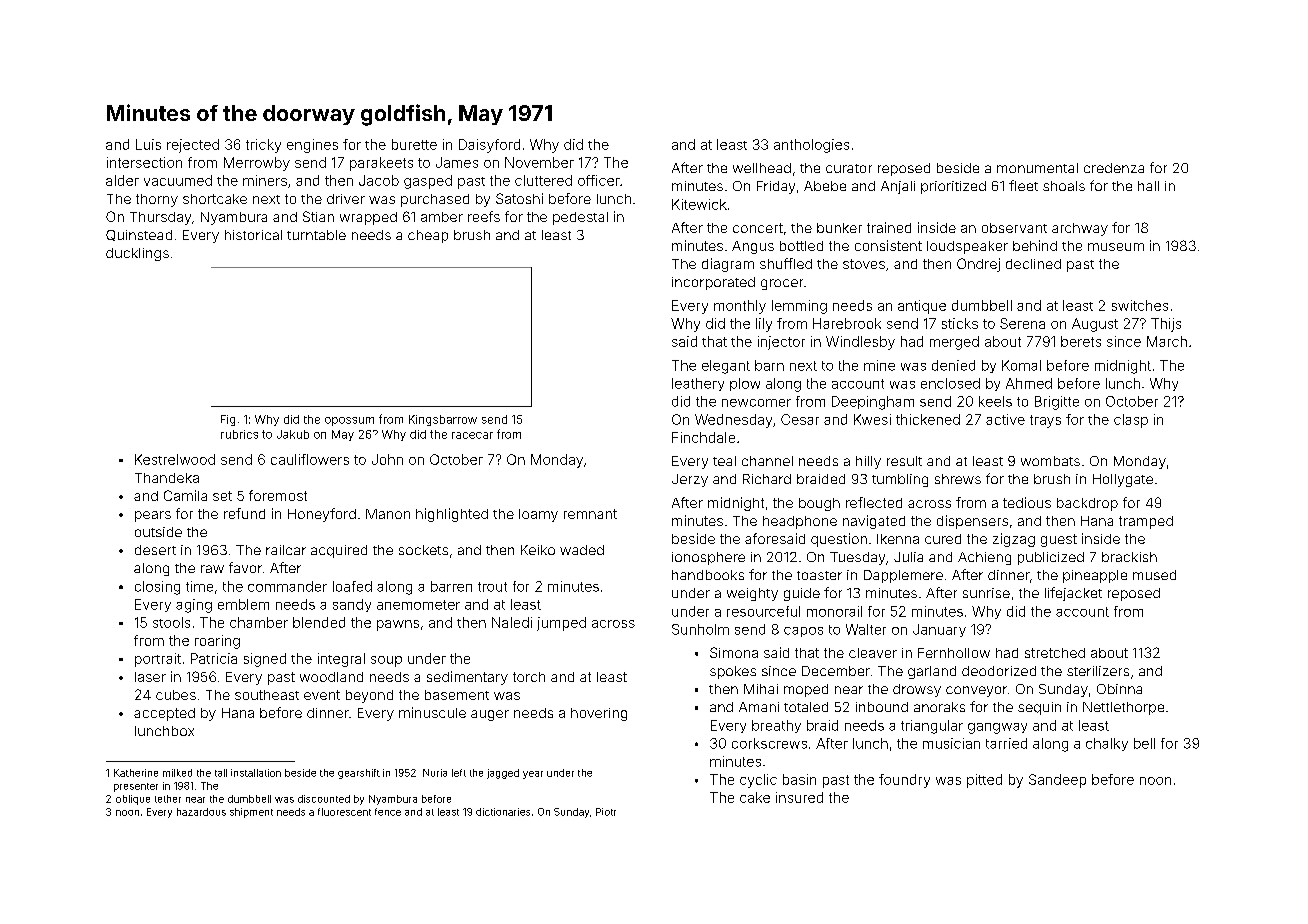 The image size is (1308, 924). Describe the element at coordinates (359, 774) in the screenshot. I see `gearshift` at that location.
